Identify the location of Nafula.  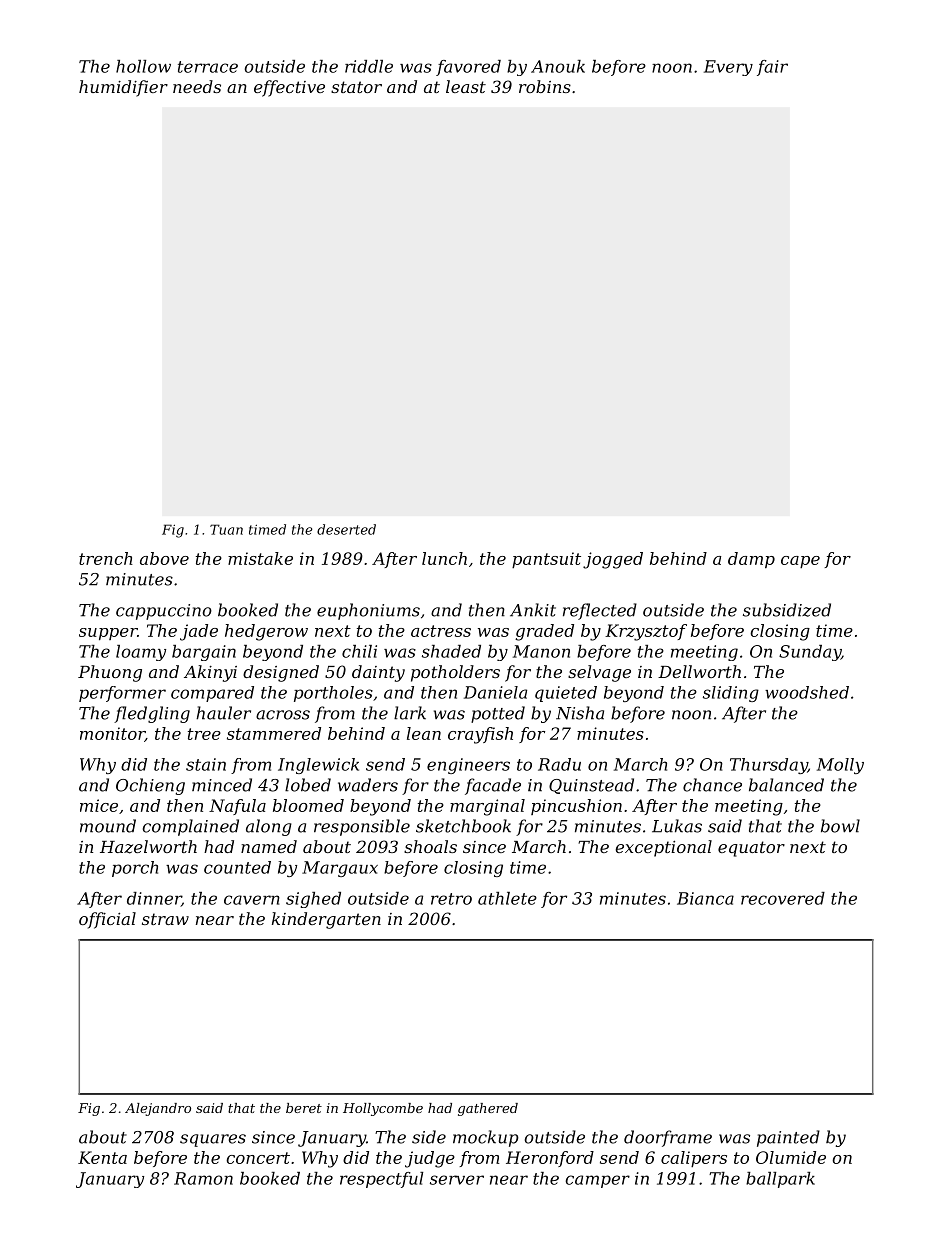
(237, 807).
